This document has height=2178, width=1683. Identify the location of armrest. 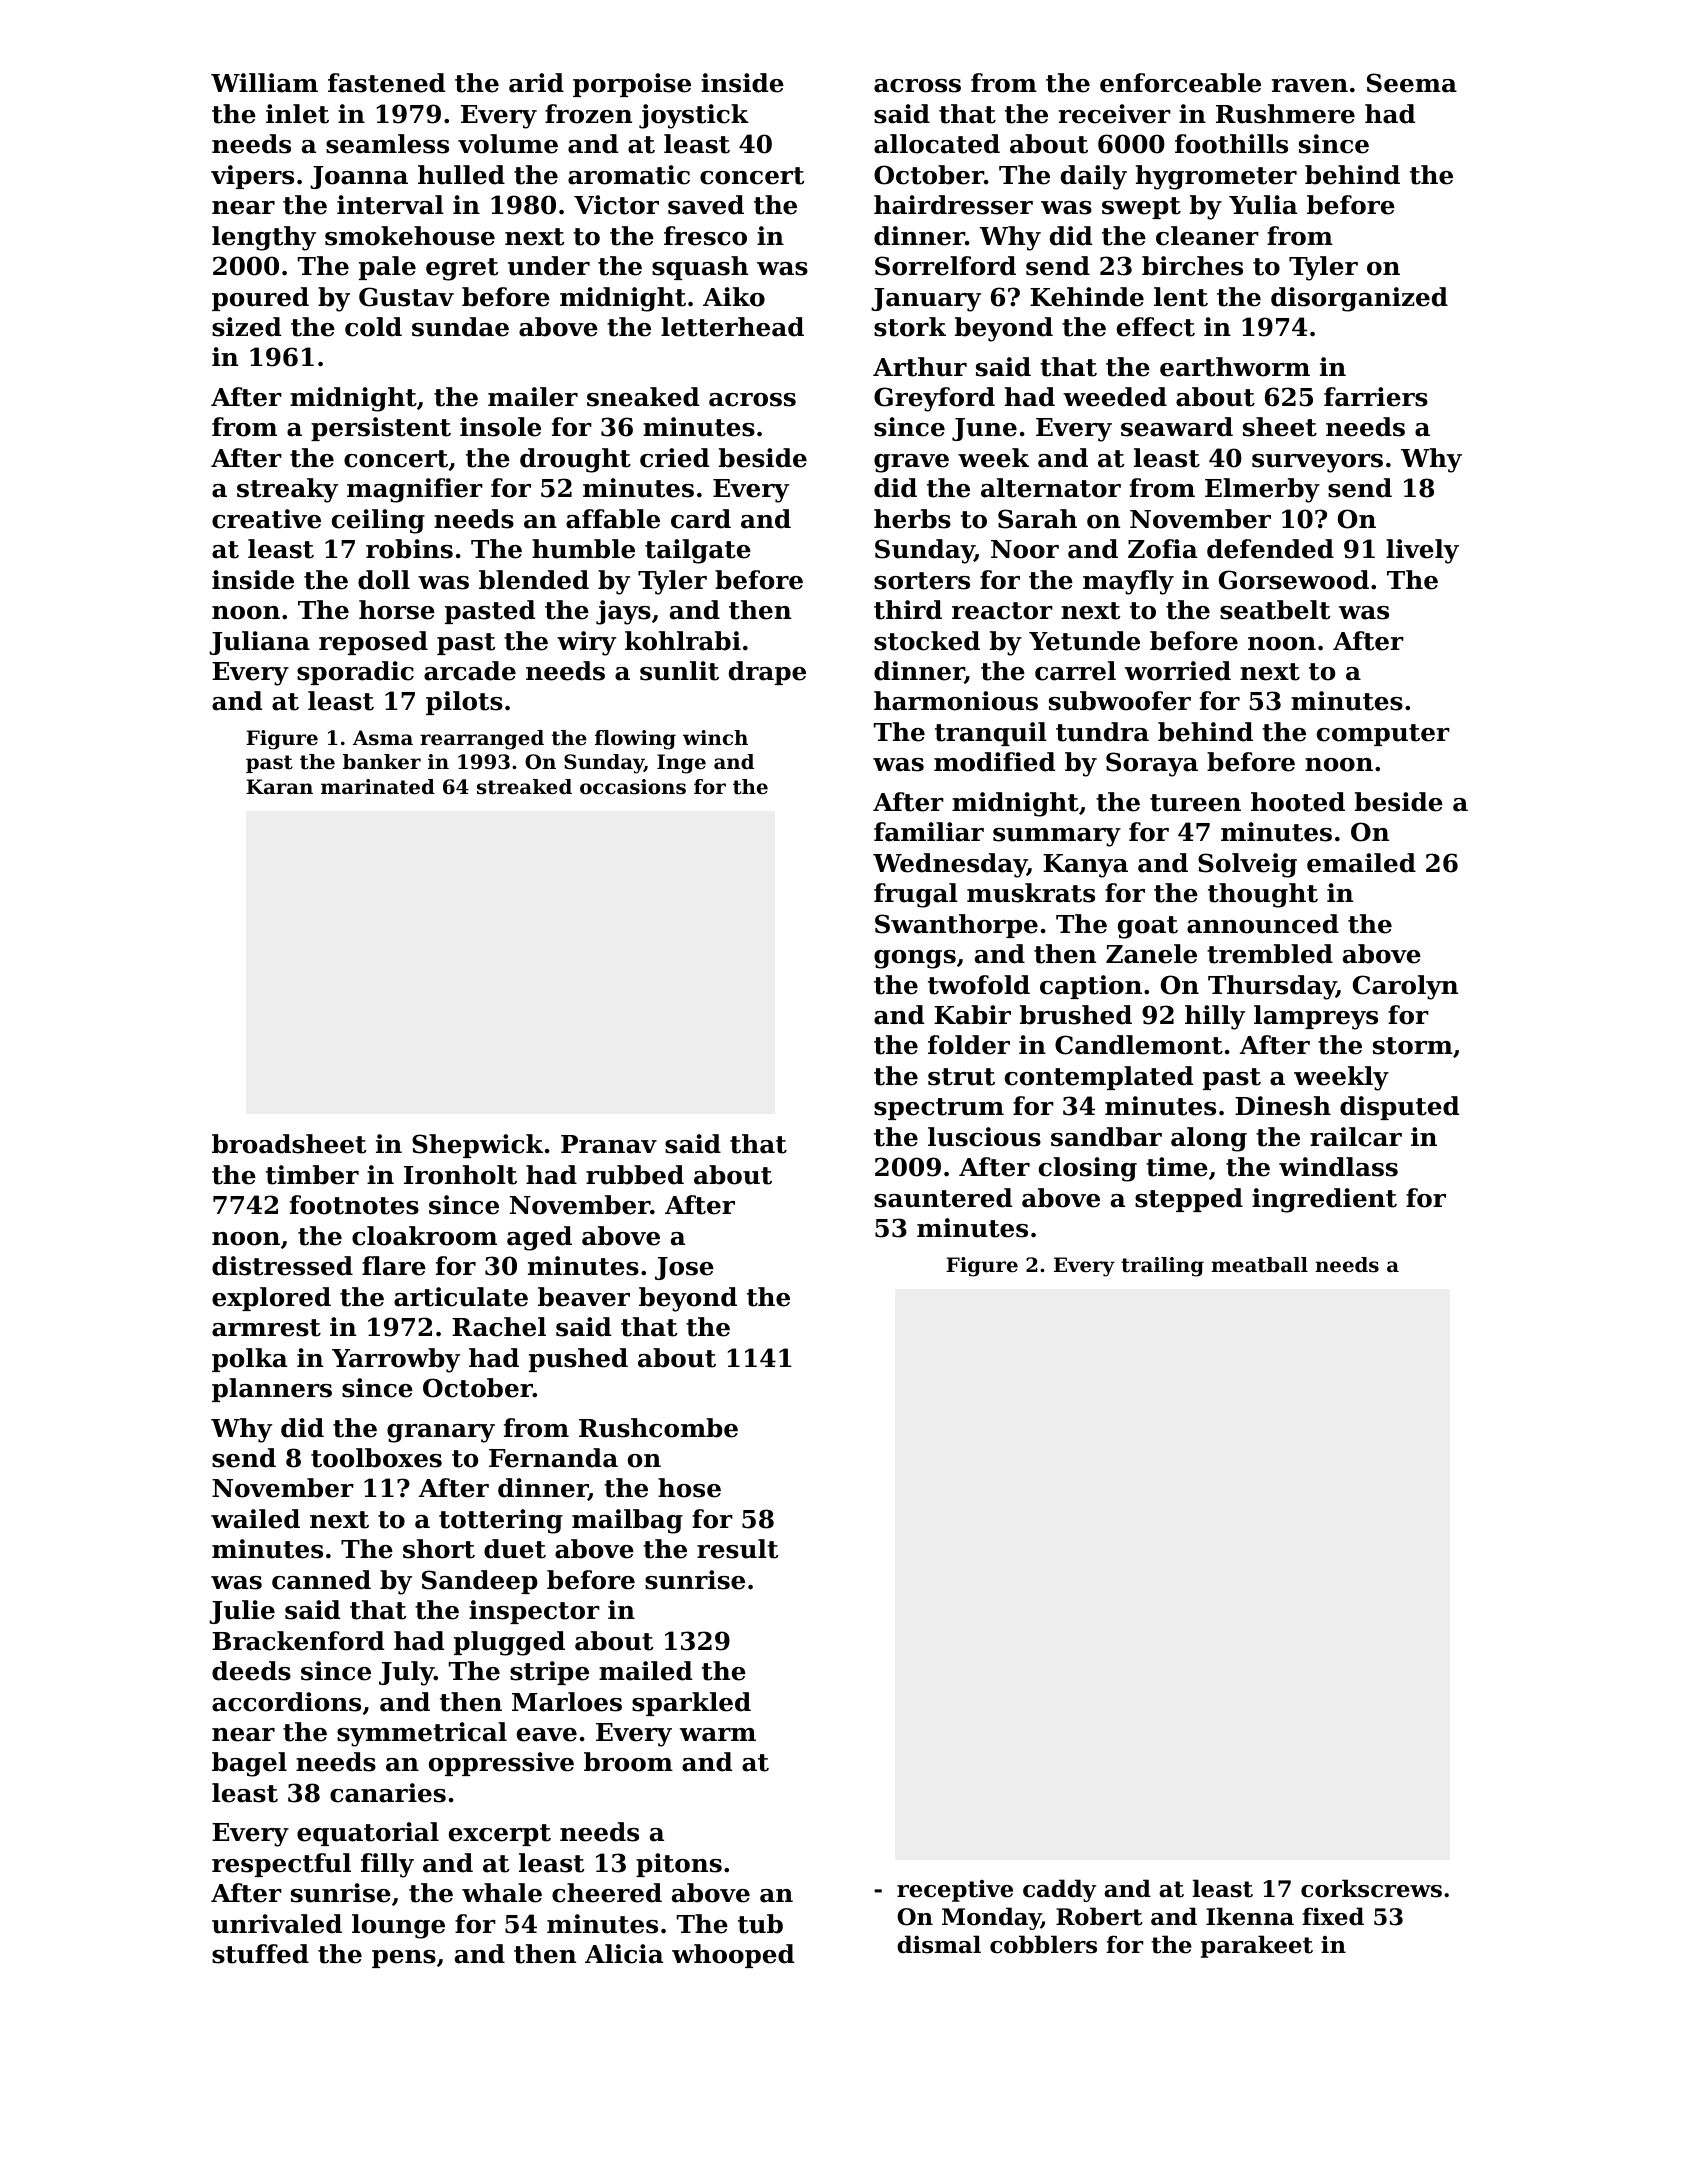
(266, 1328).
